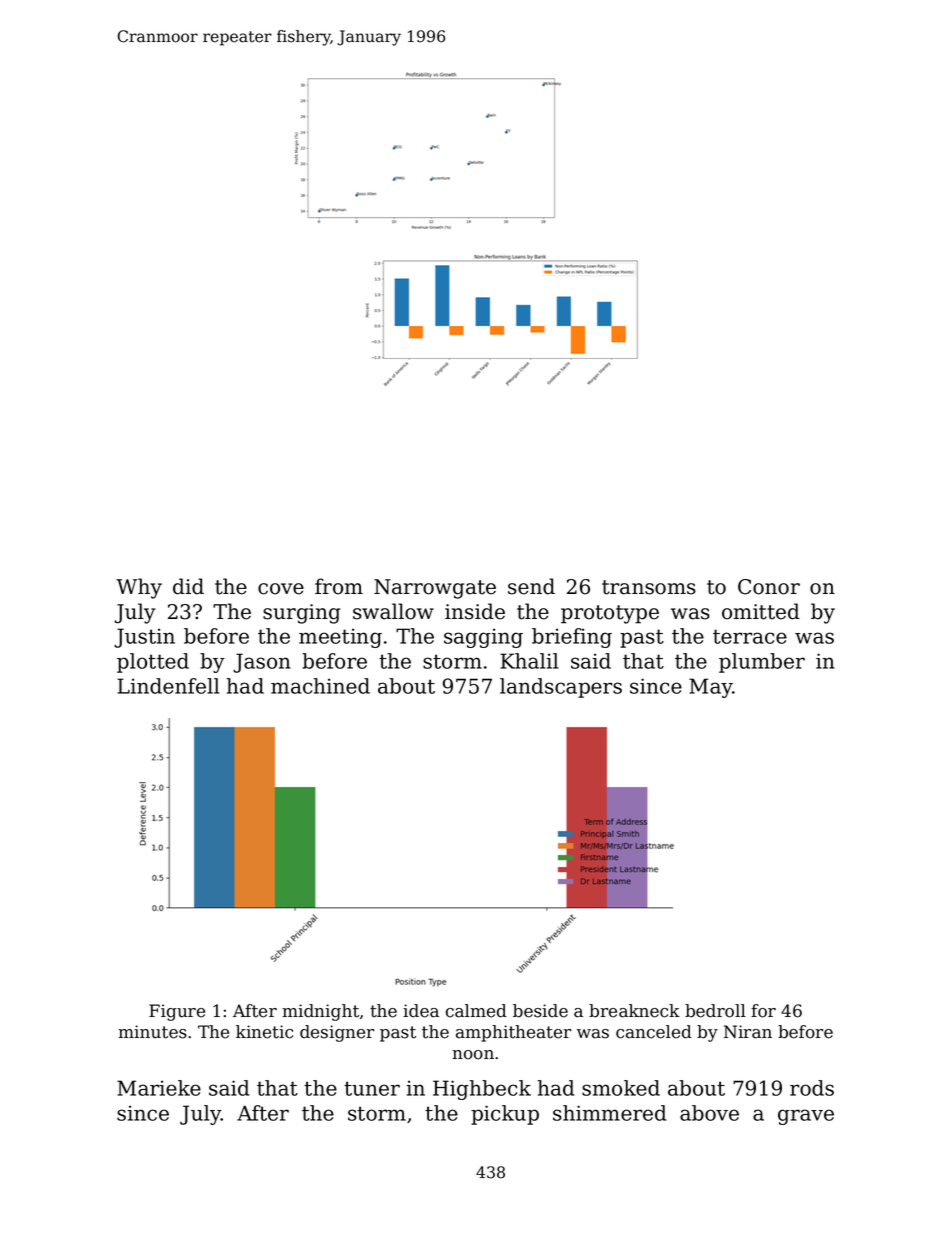 This page has height=1233, width=952. Describe the element at coordinates (421, 1011) in the page. I see `idea` at that location.
